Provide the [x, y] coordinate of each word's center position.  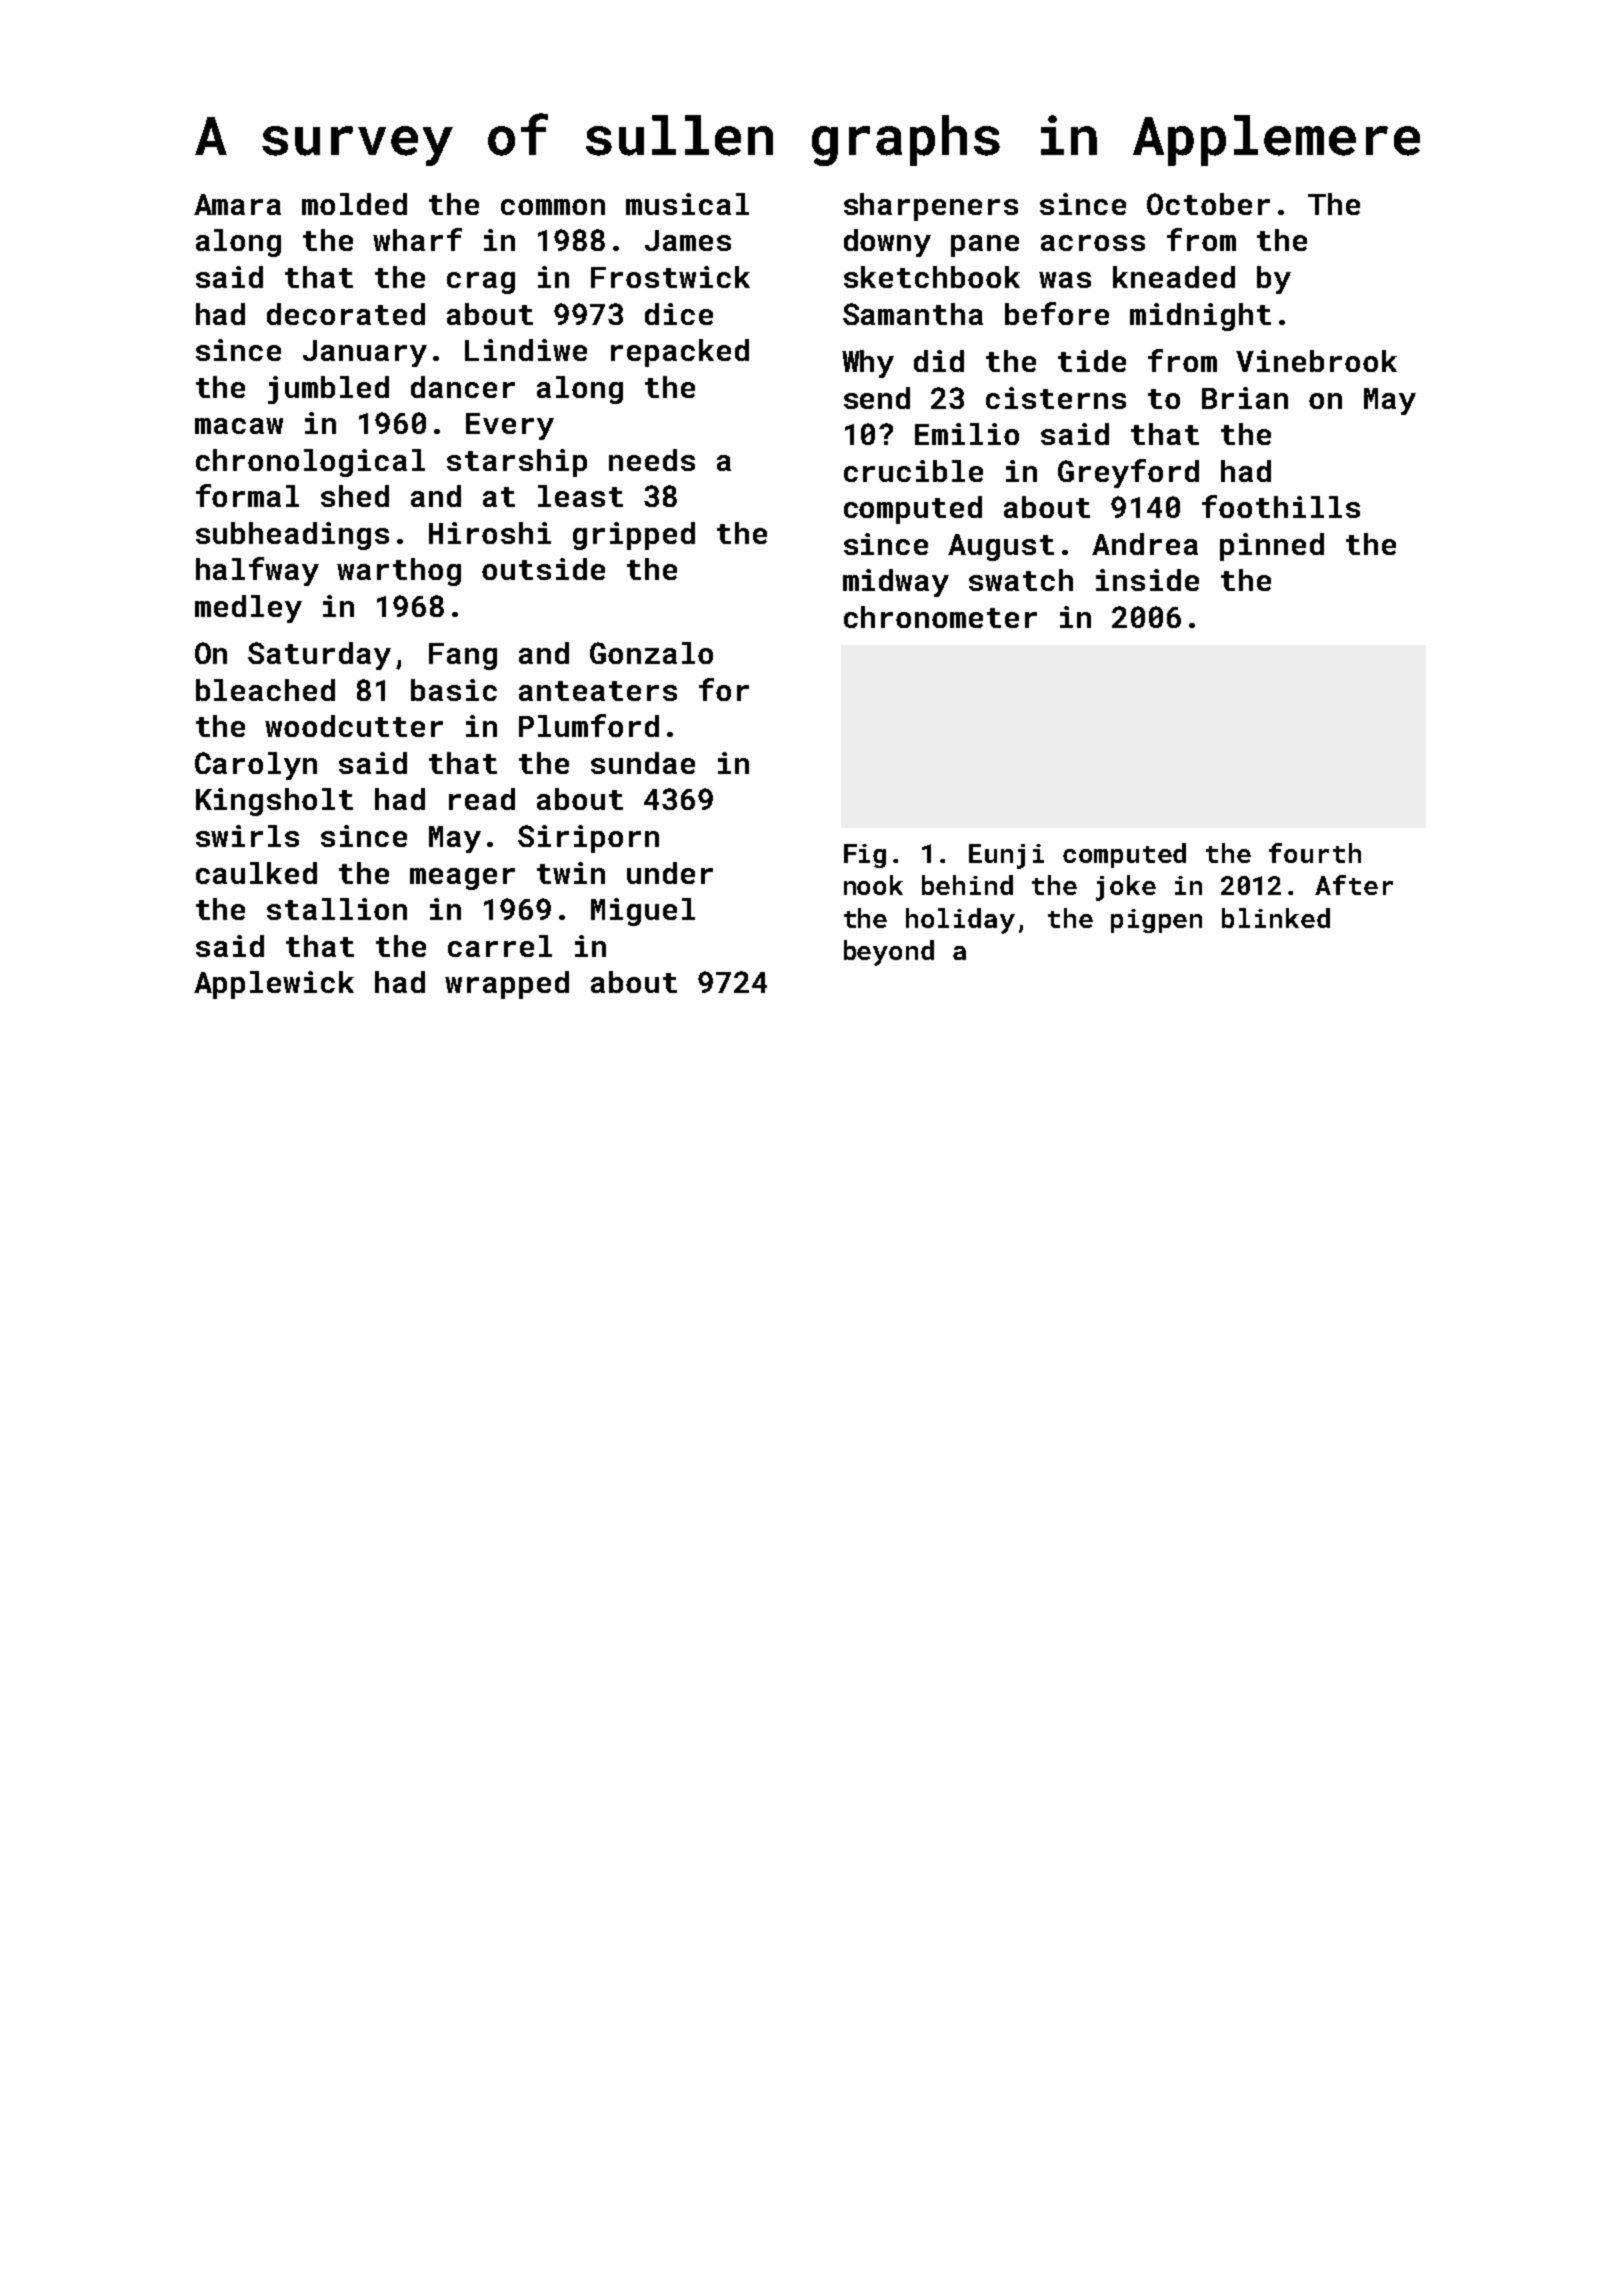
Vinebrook [1316, 361]
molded [354, 204]
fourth [1315, 853]
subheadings [292, 536]
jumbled [328, 390]
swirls [247, 836]
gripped [634, 536]
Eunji [1006, 856]
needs [652, 460]
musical [687, 204]
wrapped [507, 985]
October [1208, 204]
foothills [1281, 506]
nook [873, 885]
